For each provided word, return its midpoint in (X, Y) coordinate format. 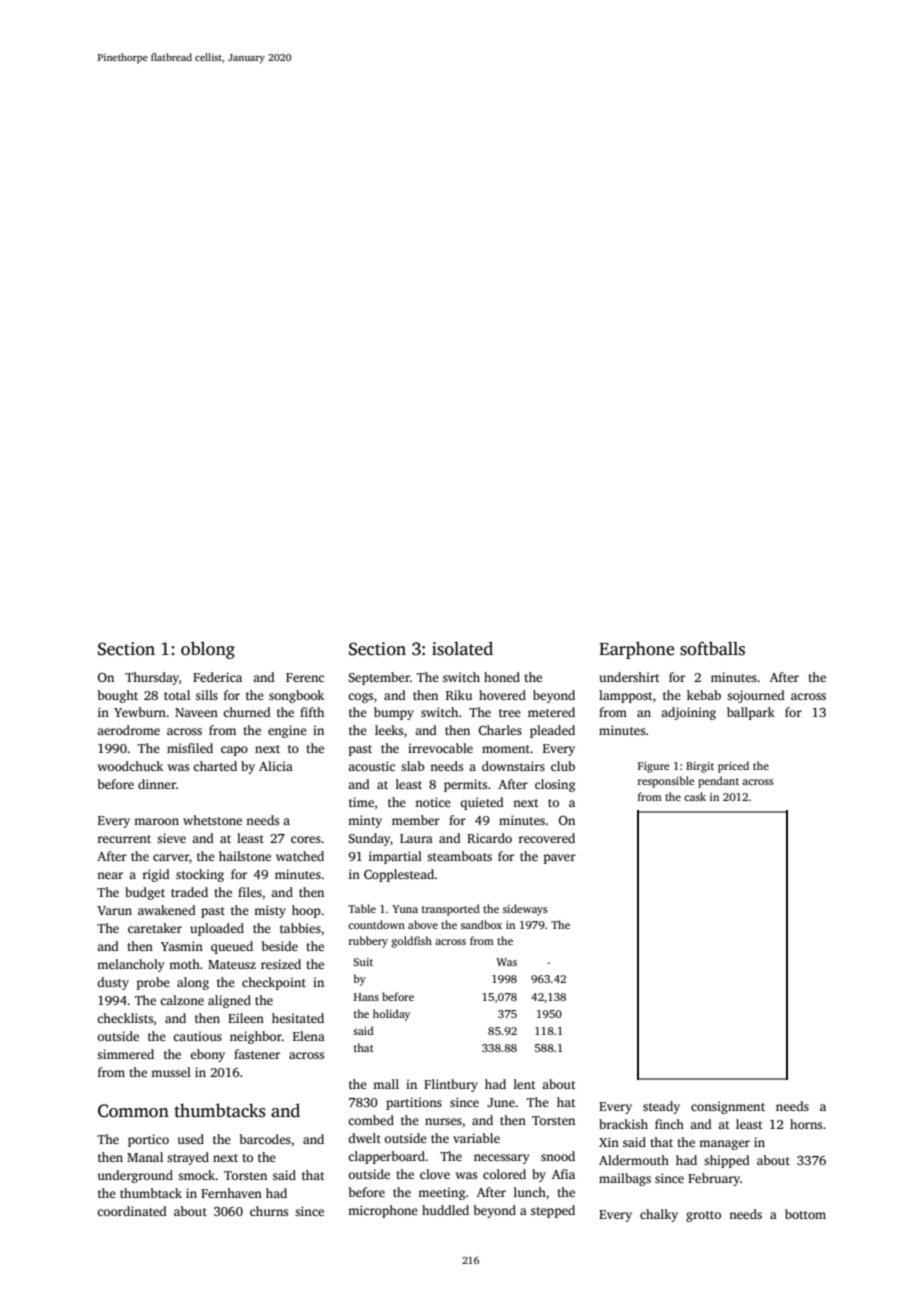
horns (806, 1124)
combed (371, 1120)
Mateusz (232, 964)
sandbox (481, 924)
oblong (208, 650)
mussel (171, 1072)
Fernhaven (231, 1193)
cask (695, 796)
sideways (525, 910)
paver (560, 859)
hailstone (245, 856)
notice (433, 802)
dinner (157, 784)
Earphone (637, 650)
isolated (462, 648)
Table (362, 908)
